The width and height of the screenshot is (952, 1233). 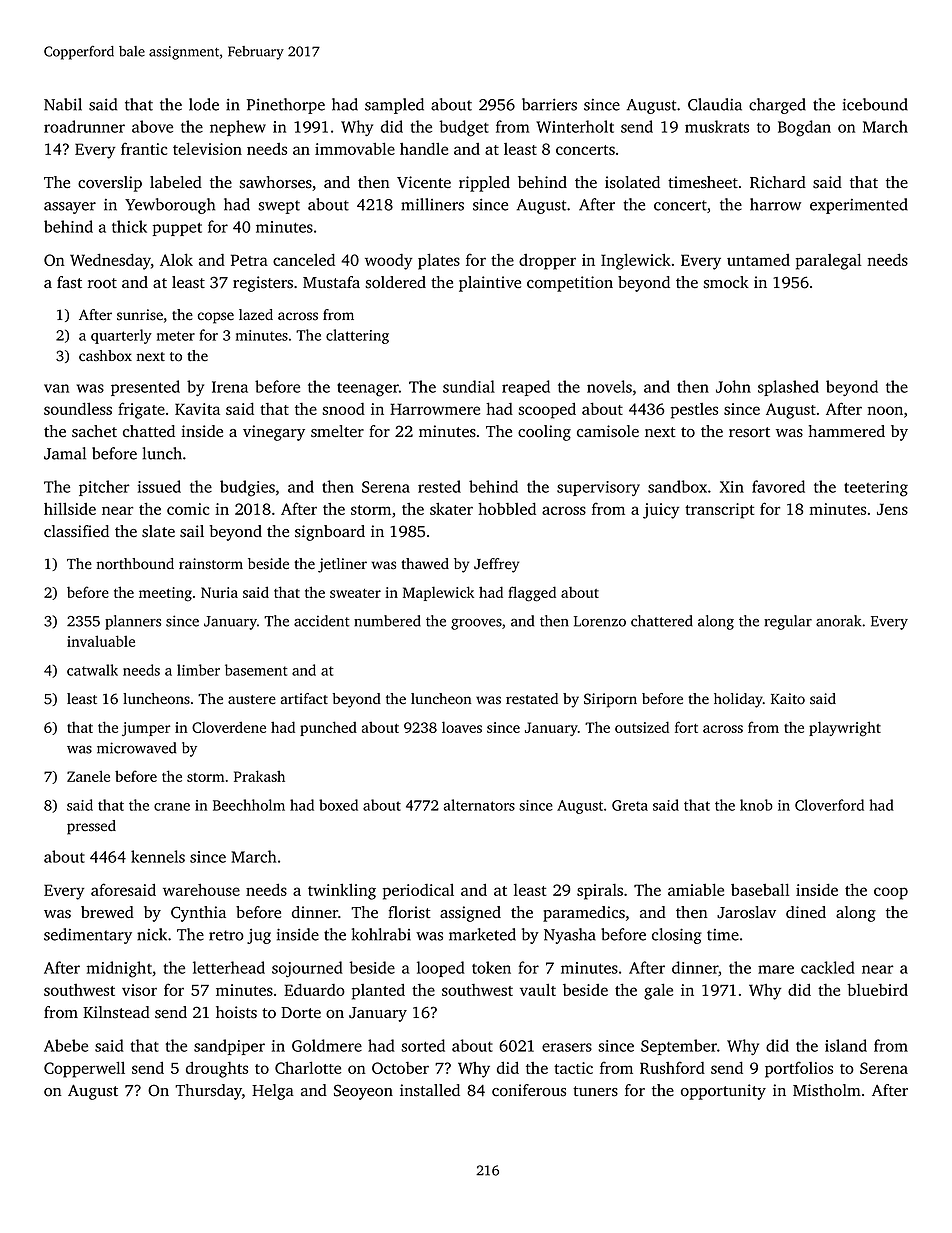 What do you see at coordinates (549, 104) in the screenshot?
I see `barriers` at bounding box center [549, 104].
